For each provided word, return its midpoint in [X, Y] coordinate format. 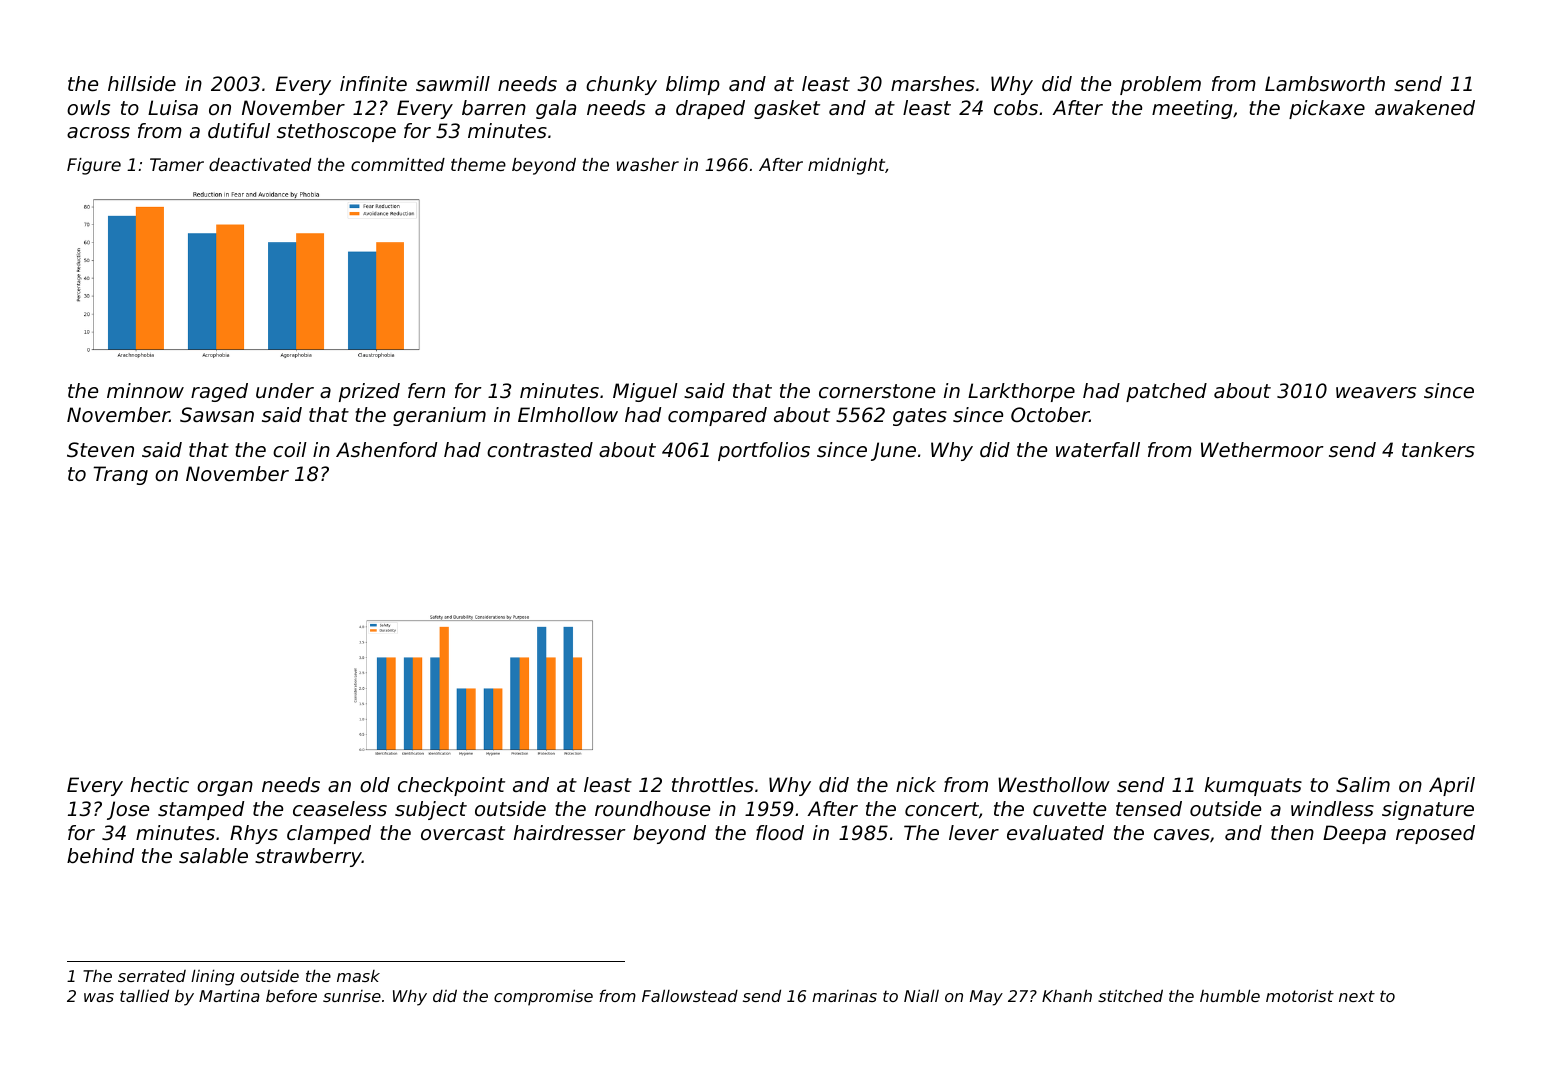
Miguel [645, 392]
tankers [1438, 450]
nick [916, 785]
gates [920, 417]
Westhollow [1054, 785]
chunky [621, 85]
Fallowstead [690, 995]
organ [225, 788]
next [1357, 996]
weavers [1376, 393]
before [291, 995]
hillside [142, 84]
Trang [120, 475]
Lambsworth [1325, 84]
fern [426, 391]
